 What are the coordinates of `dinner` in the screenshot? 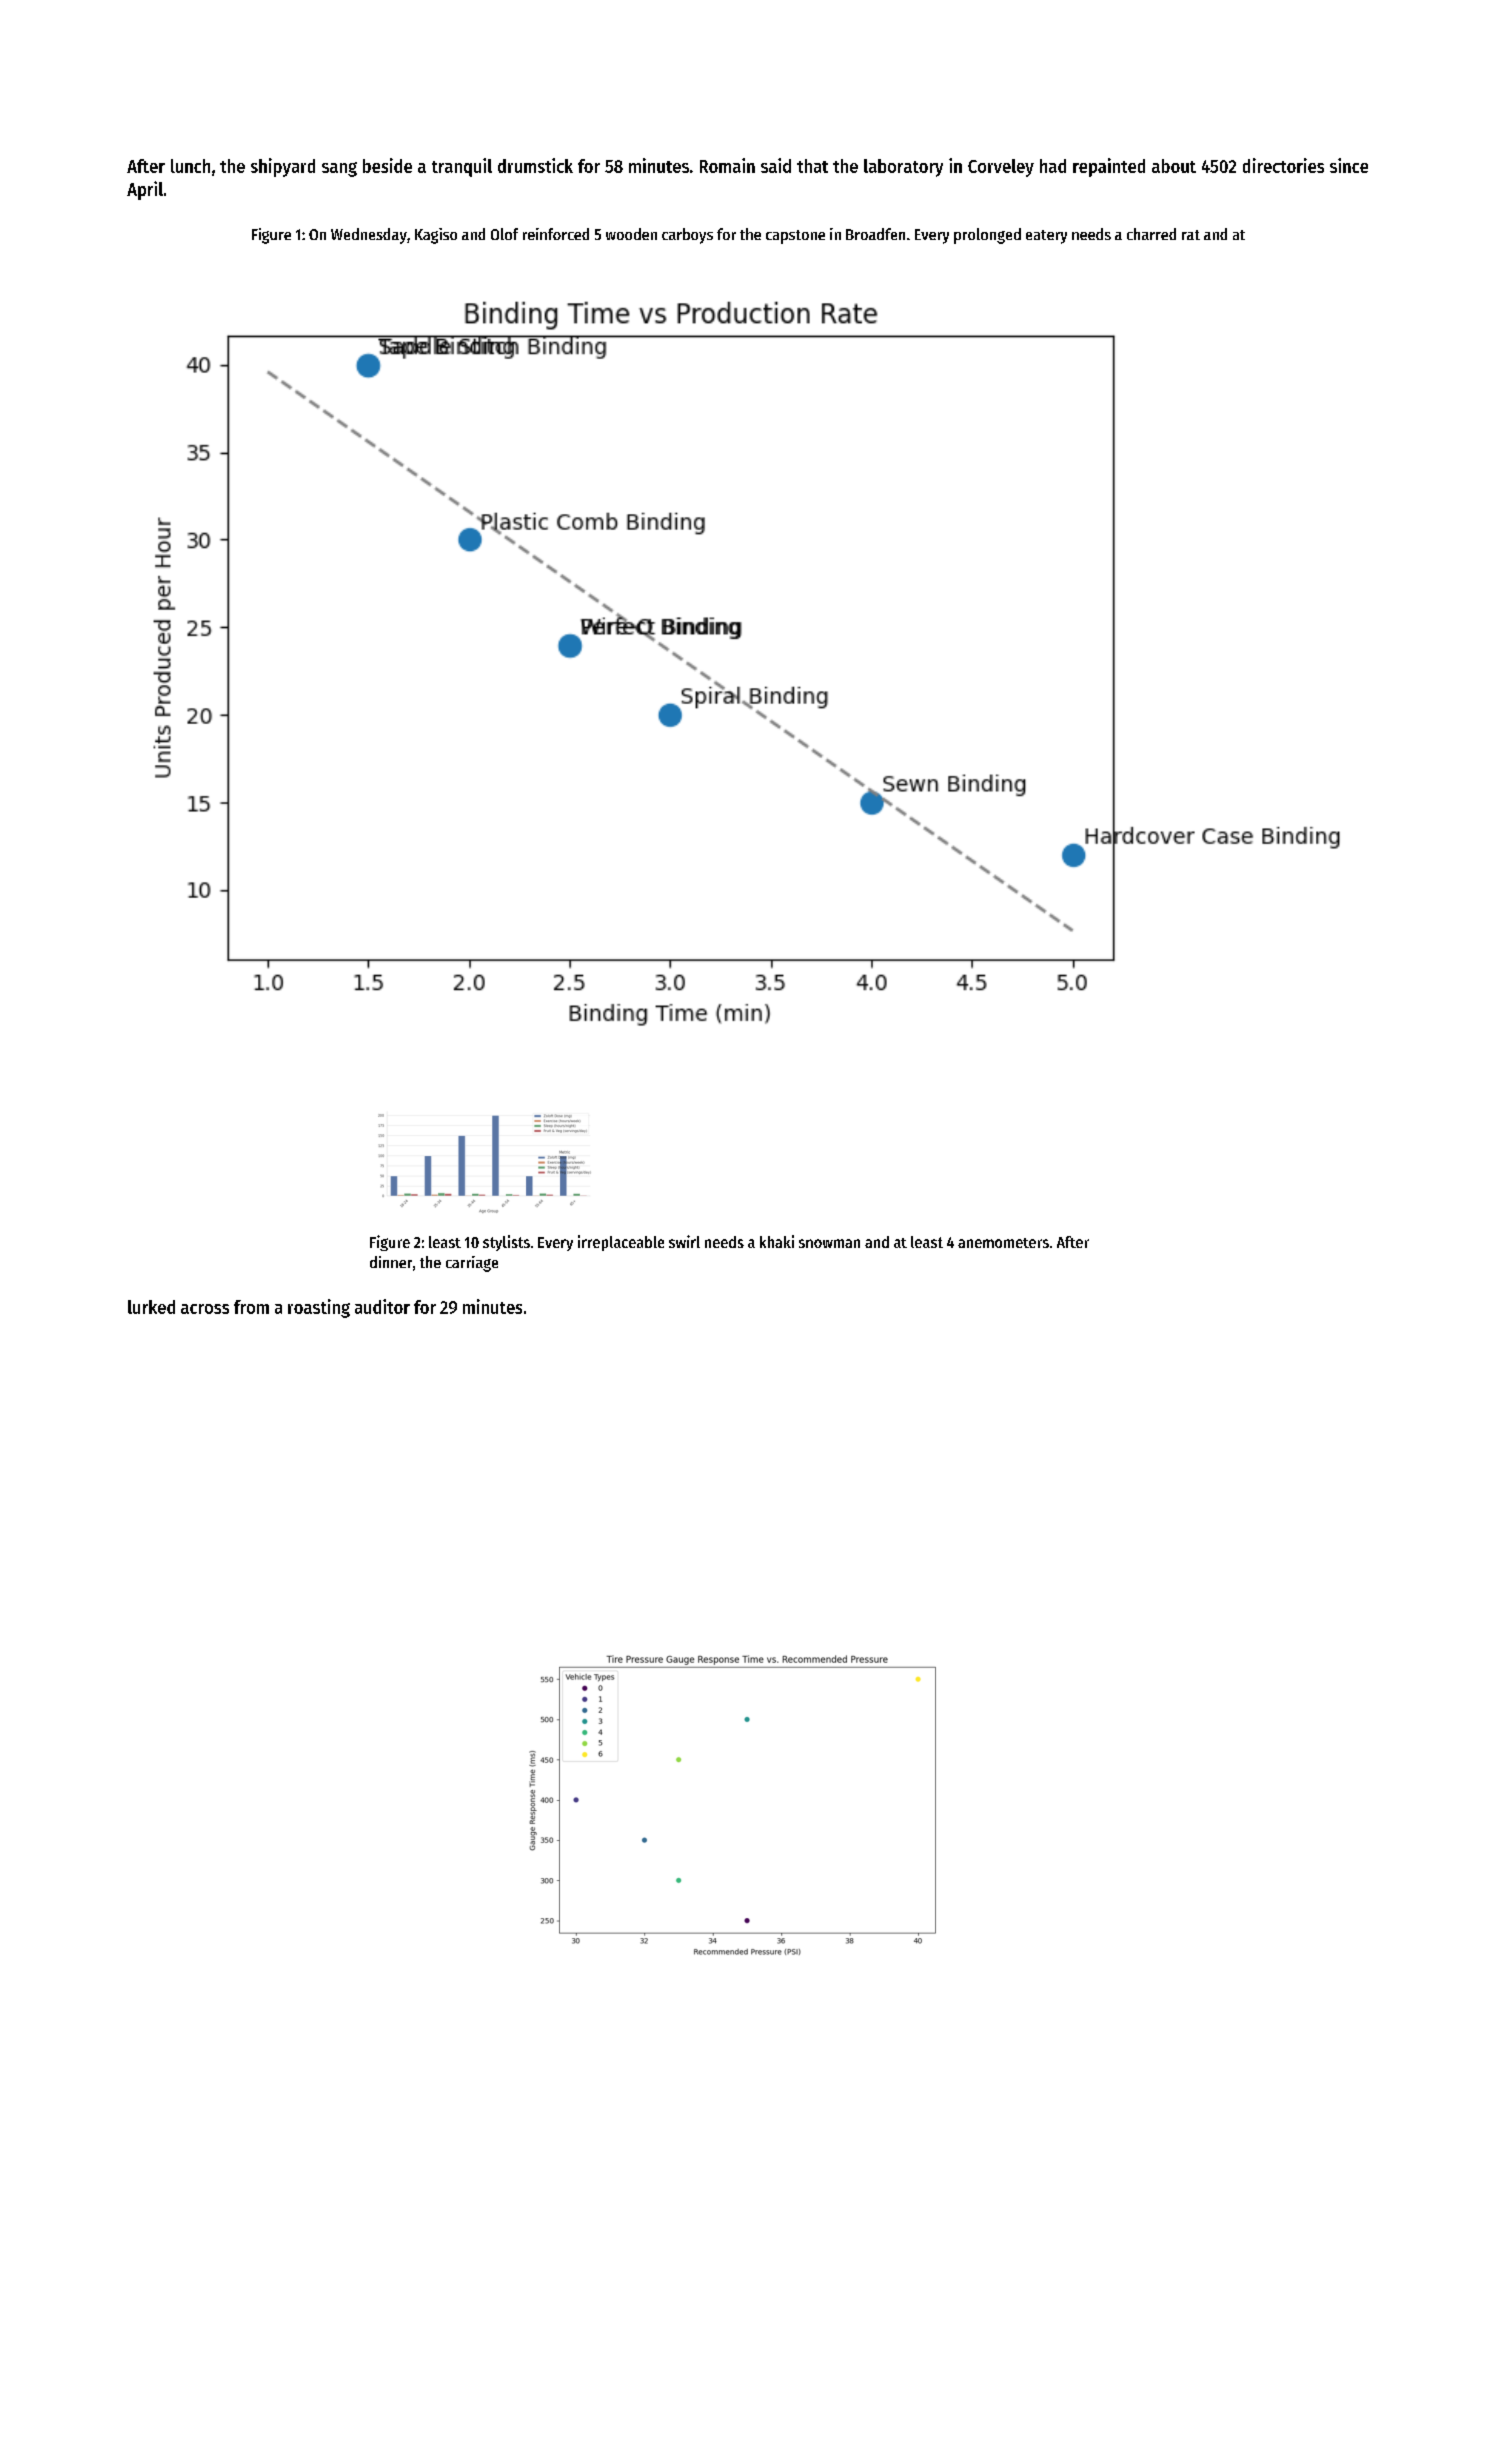 It's located at (391, 1262).
